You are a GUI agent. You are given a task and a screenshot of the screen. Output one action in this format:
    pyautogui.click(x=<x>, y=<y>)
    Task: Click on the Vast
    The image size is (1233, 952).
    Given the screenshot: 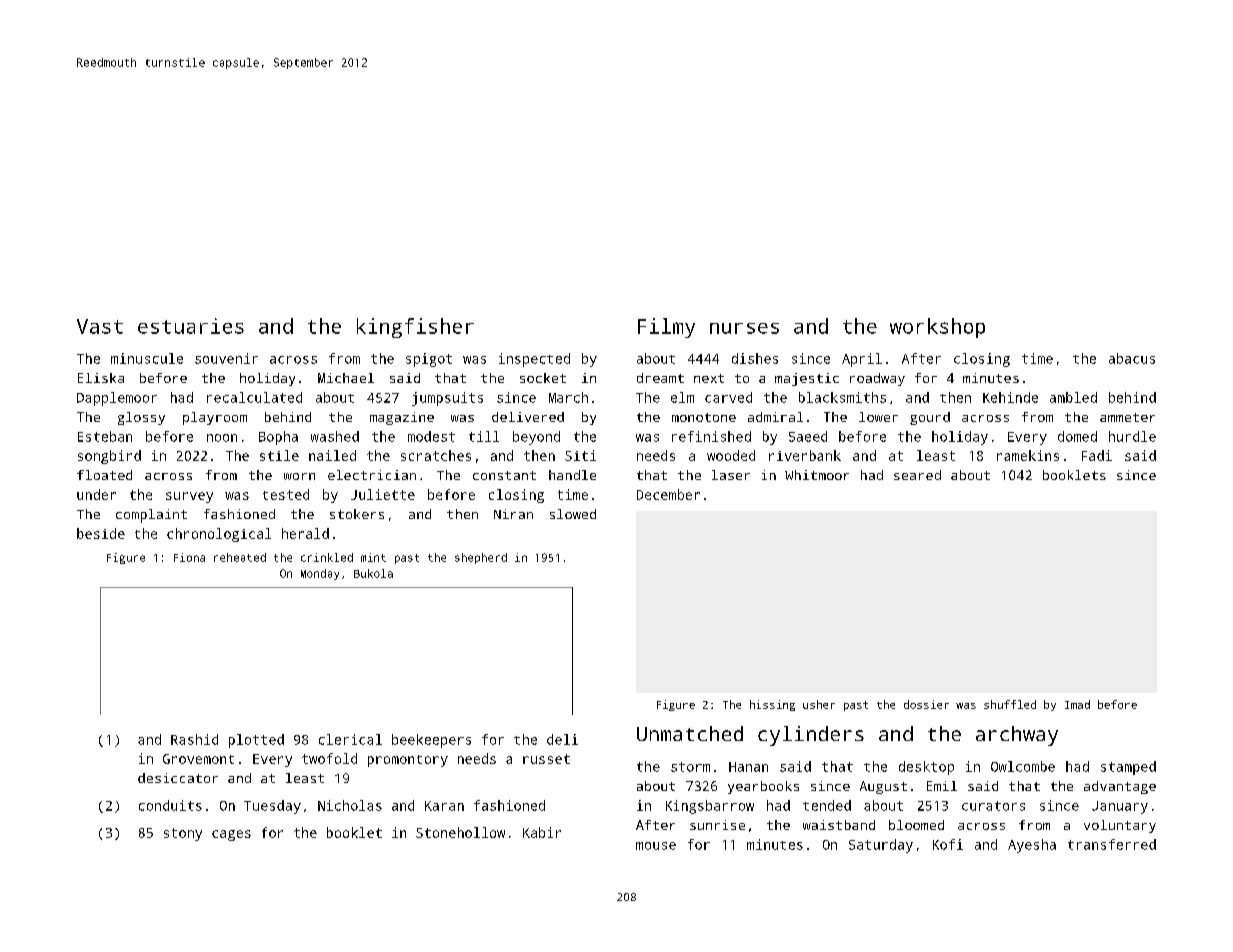 What is the action you would take?
    pyautogui.click(x=100, y=326)
